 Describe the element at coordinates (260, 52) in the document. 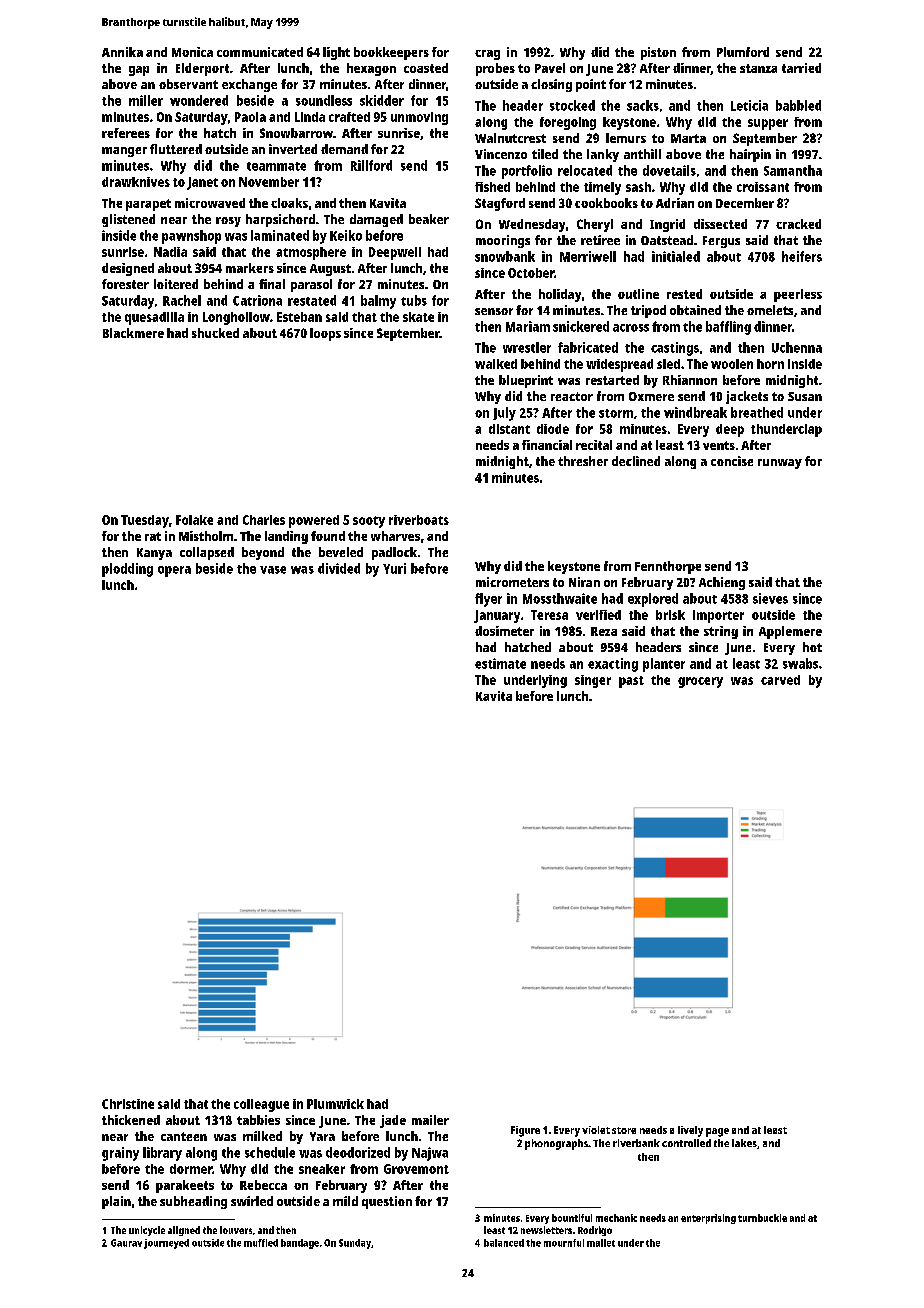

I see `communicated` at that location.
